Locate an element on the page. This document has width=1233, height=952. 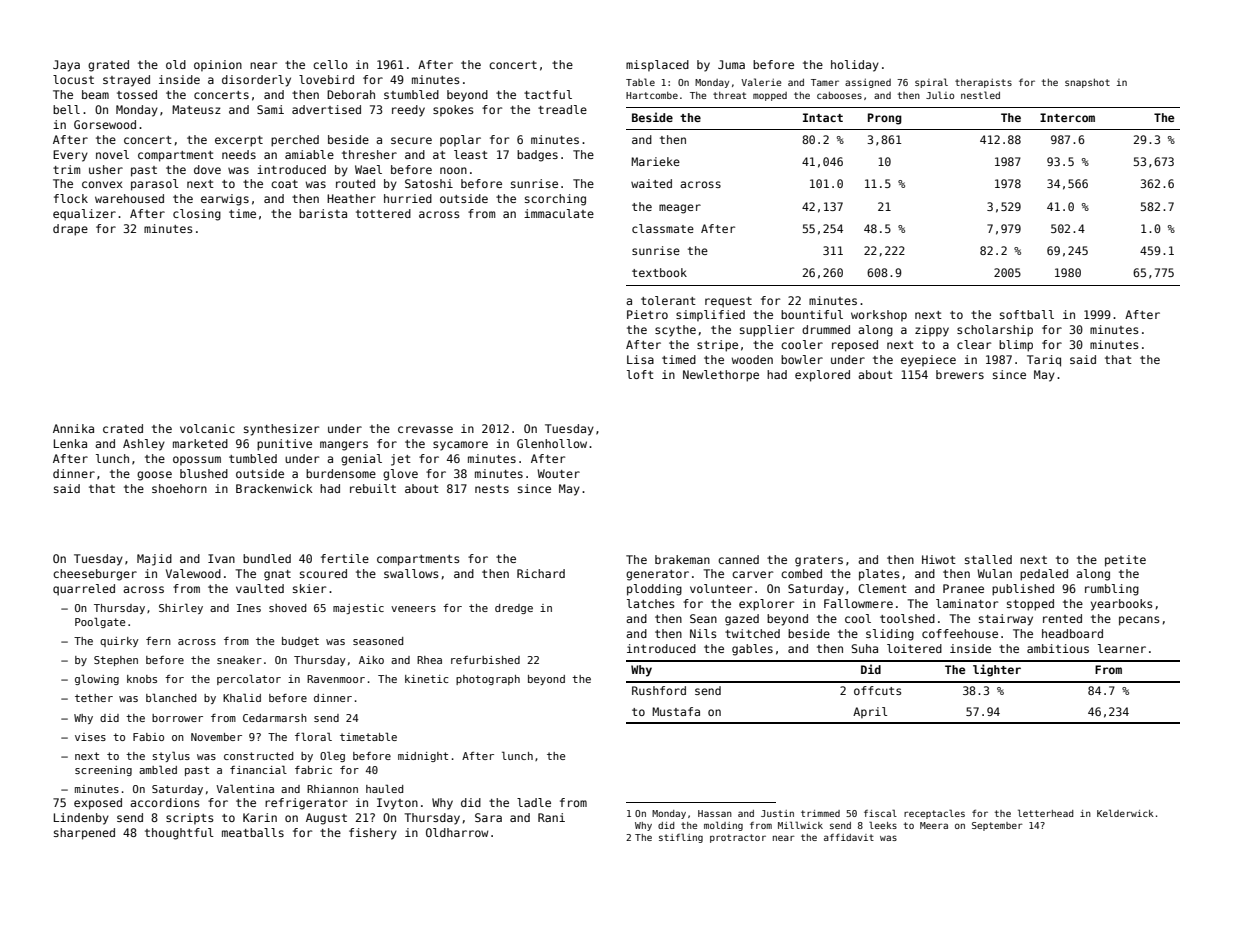
offcuts is located at coordinates (877, 690).
